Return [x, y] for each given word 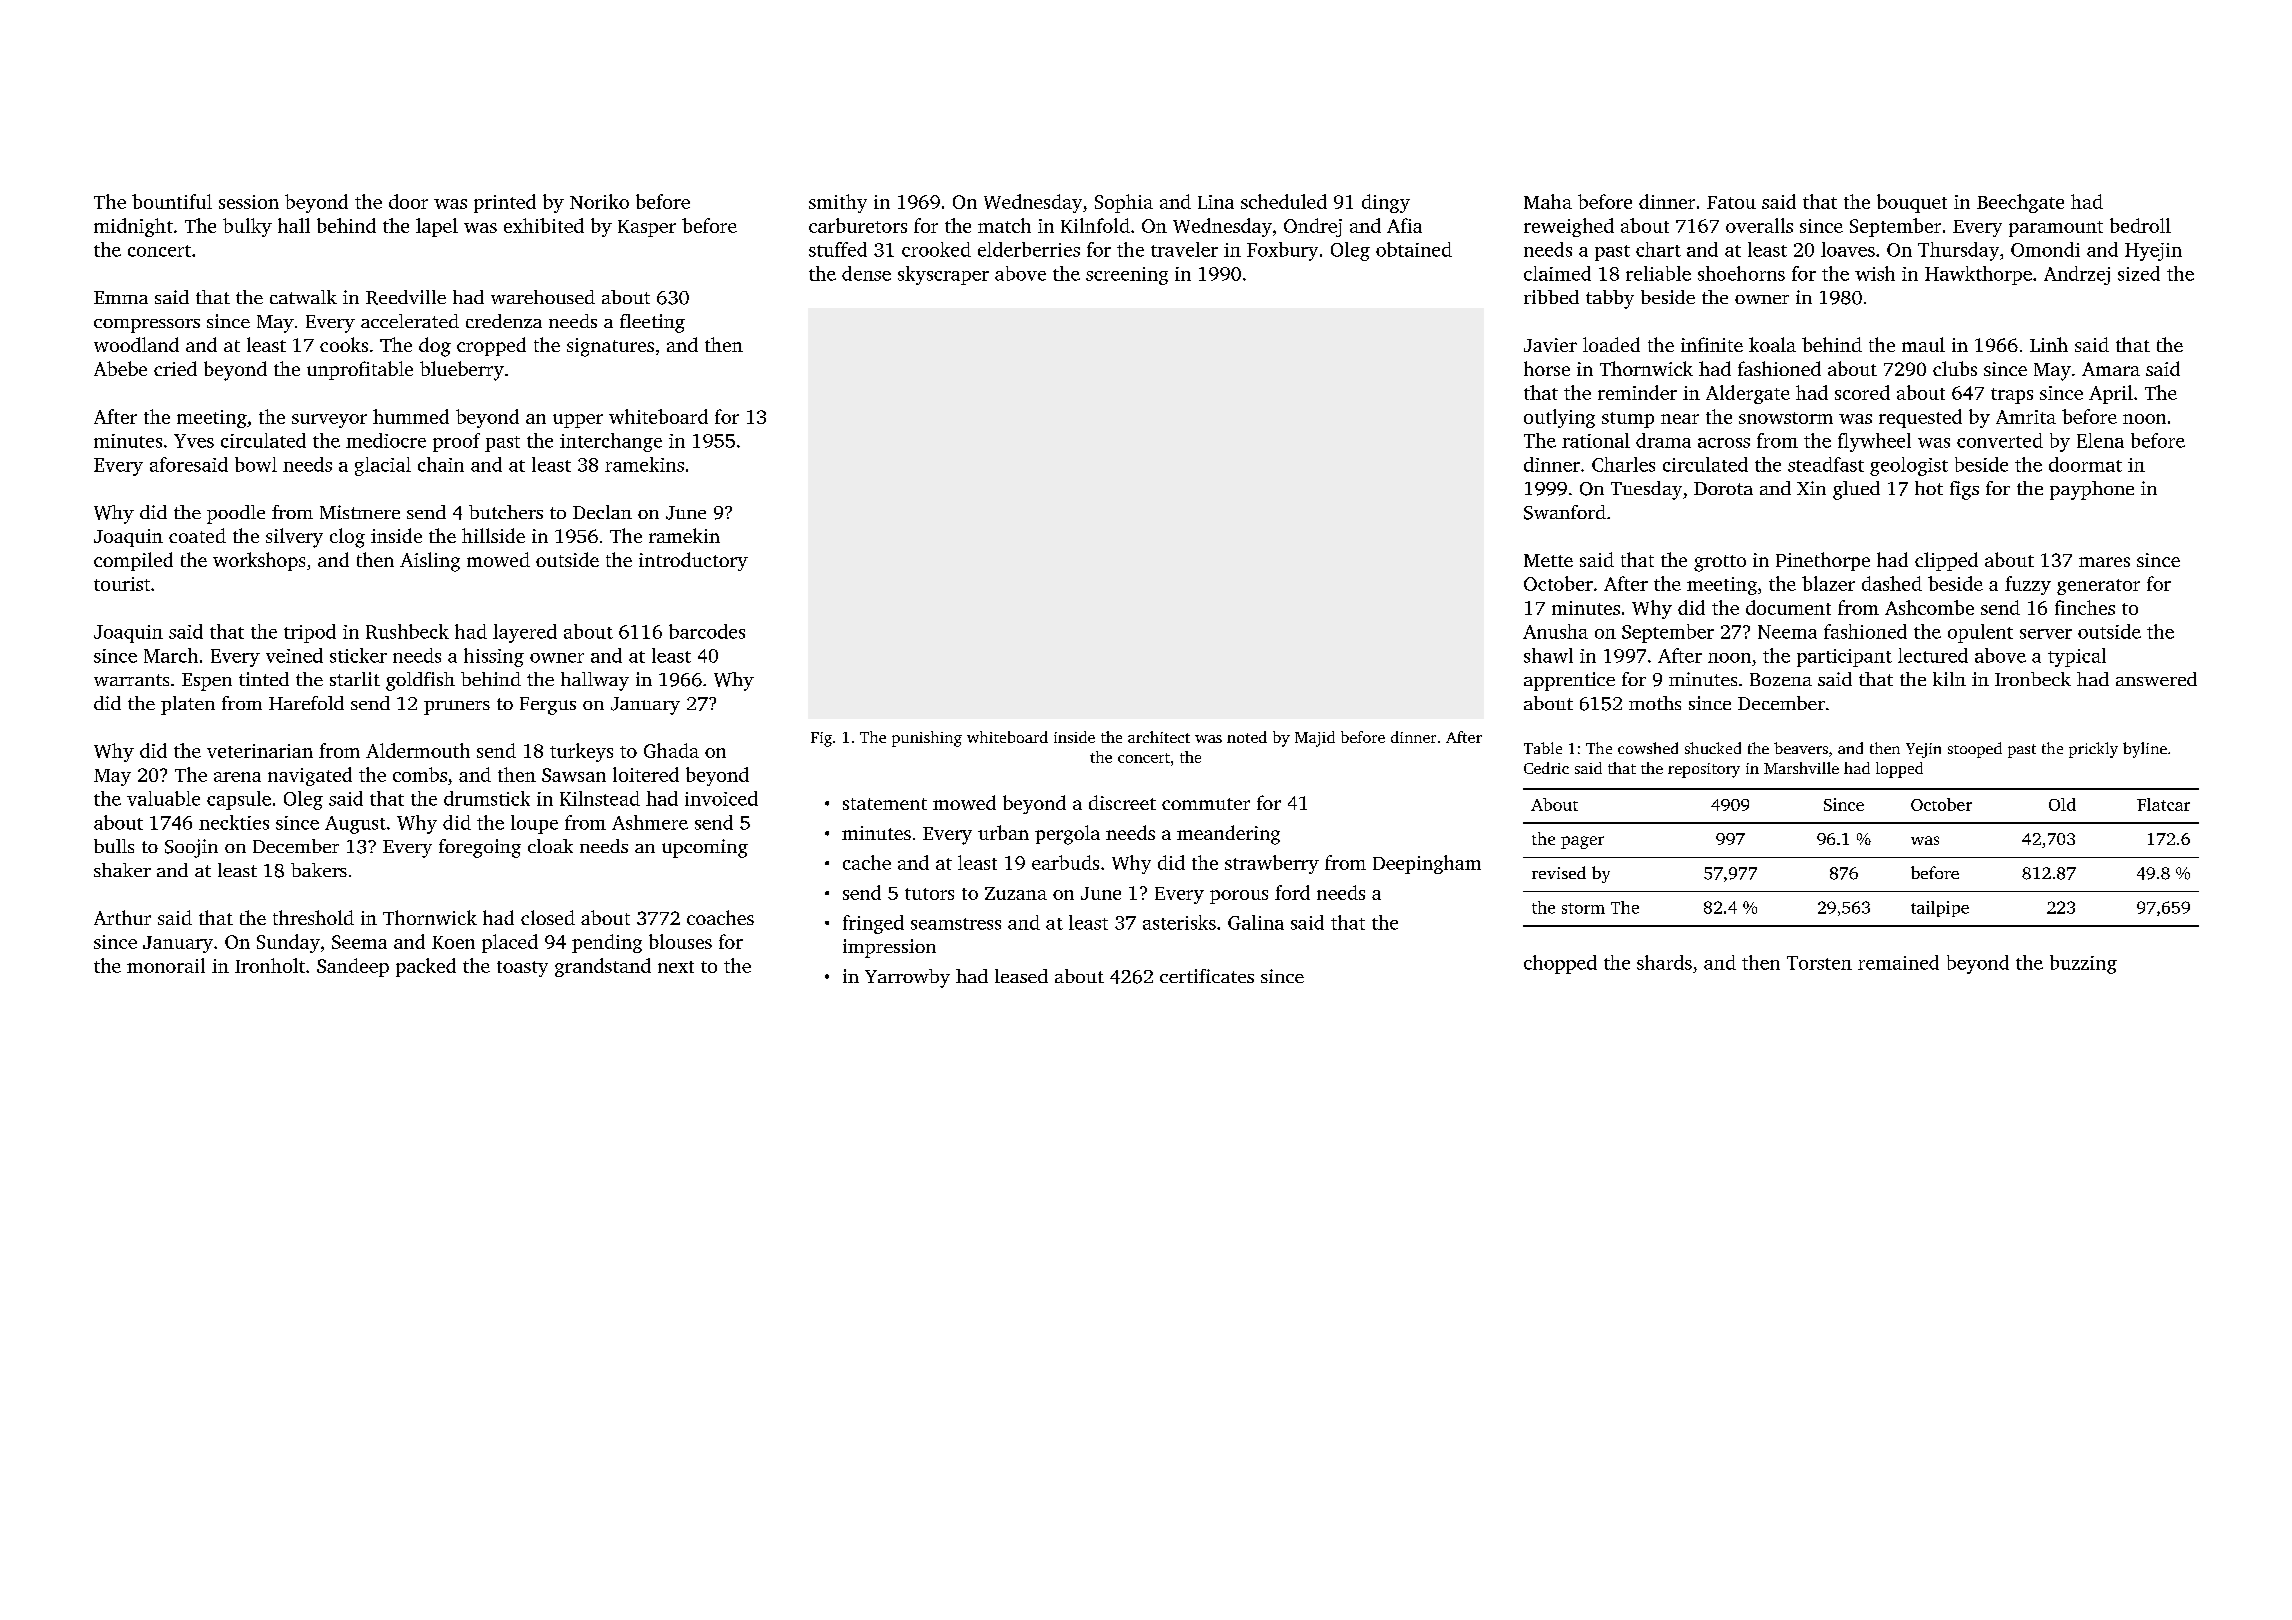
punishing [927, 739]
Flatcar [2163, 804]
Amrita [2026, 417]
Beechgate [2020, 203]
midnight [133, 227]
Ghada [671, 750]
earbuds [1065, 862]
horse [1547, 368]
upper [578, 421]
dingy [1386, 203]
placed [510, 943]
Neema [1787, 632]
